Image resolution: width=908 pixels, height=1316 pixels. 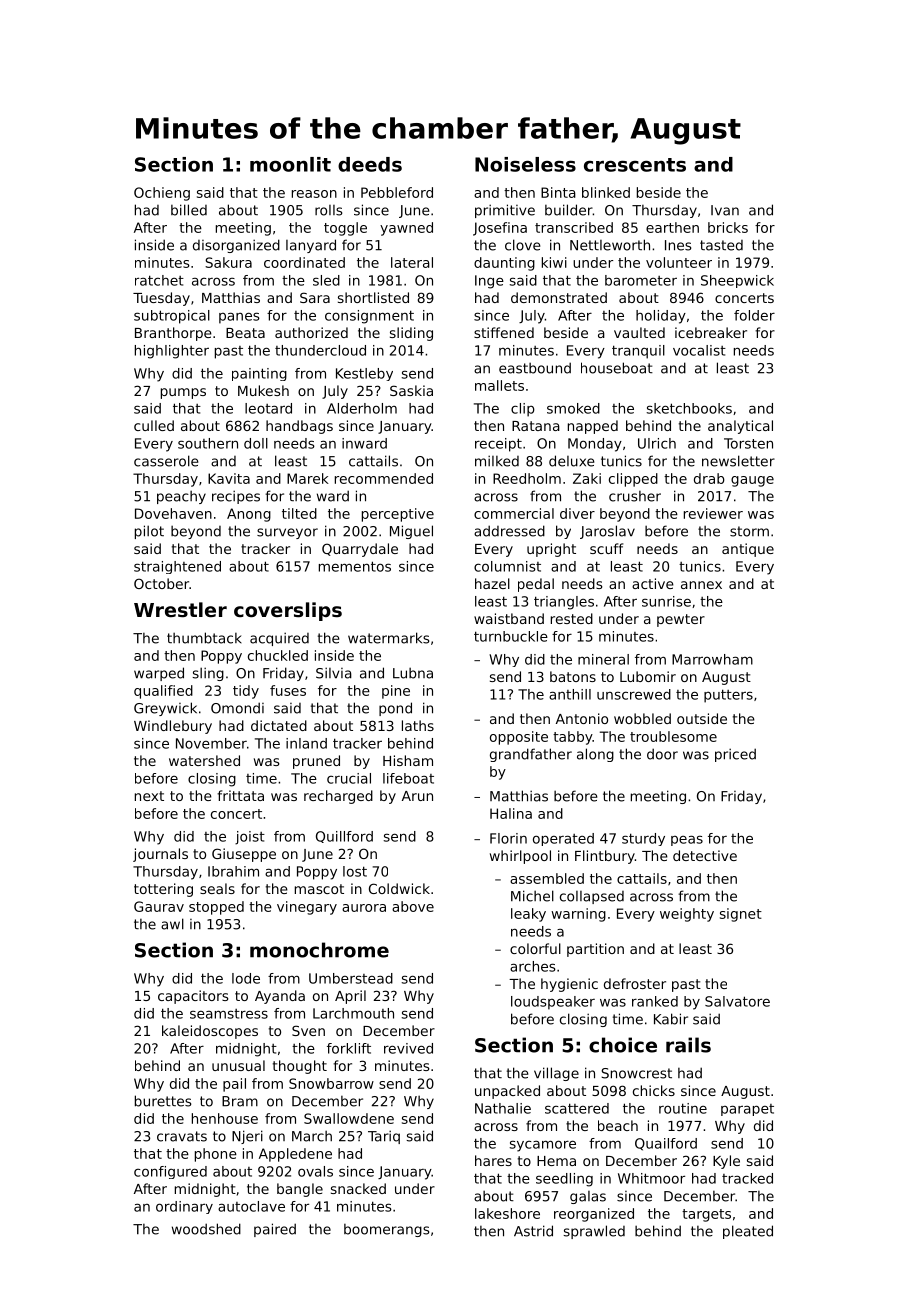 I want to click on crescents, so click(x=635, y=165).
